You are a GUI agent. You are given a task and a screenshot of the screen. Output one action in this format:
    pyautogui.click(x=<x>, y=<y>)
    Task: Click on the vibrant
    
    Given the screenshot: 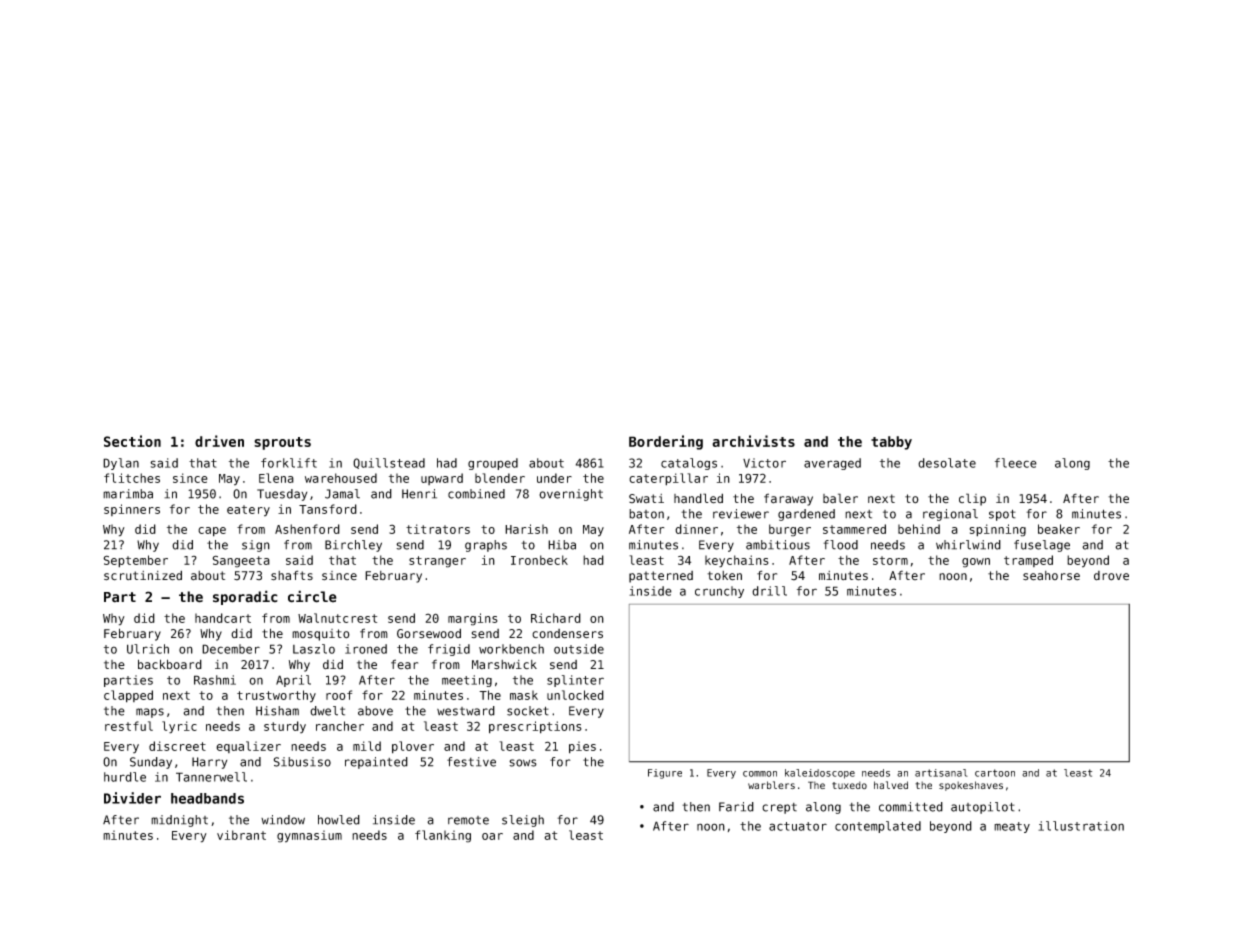 What is the action you would take?
    pyautogui.click(x=241, y=835)
